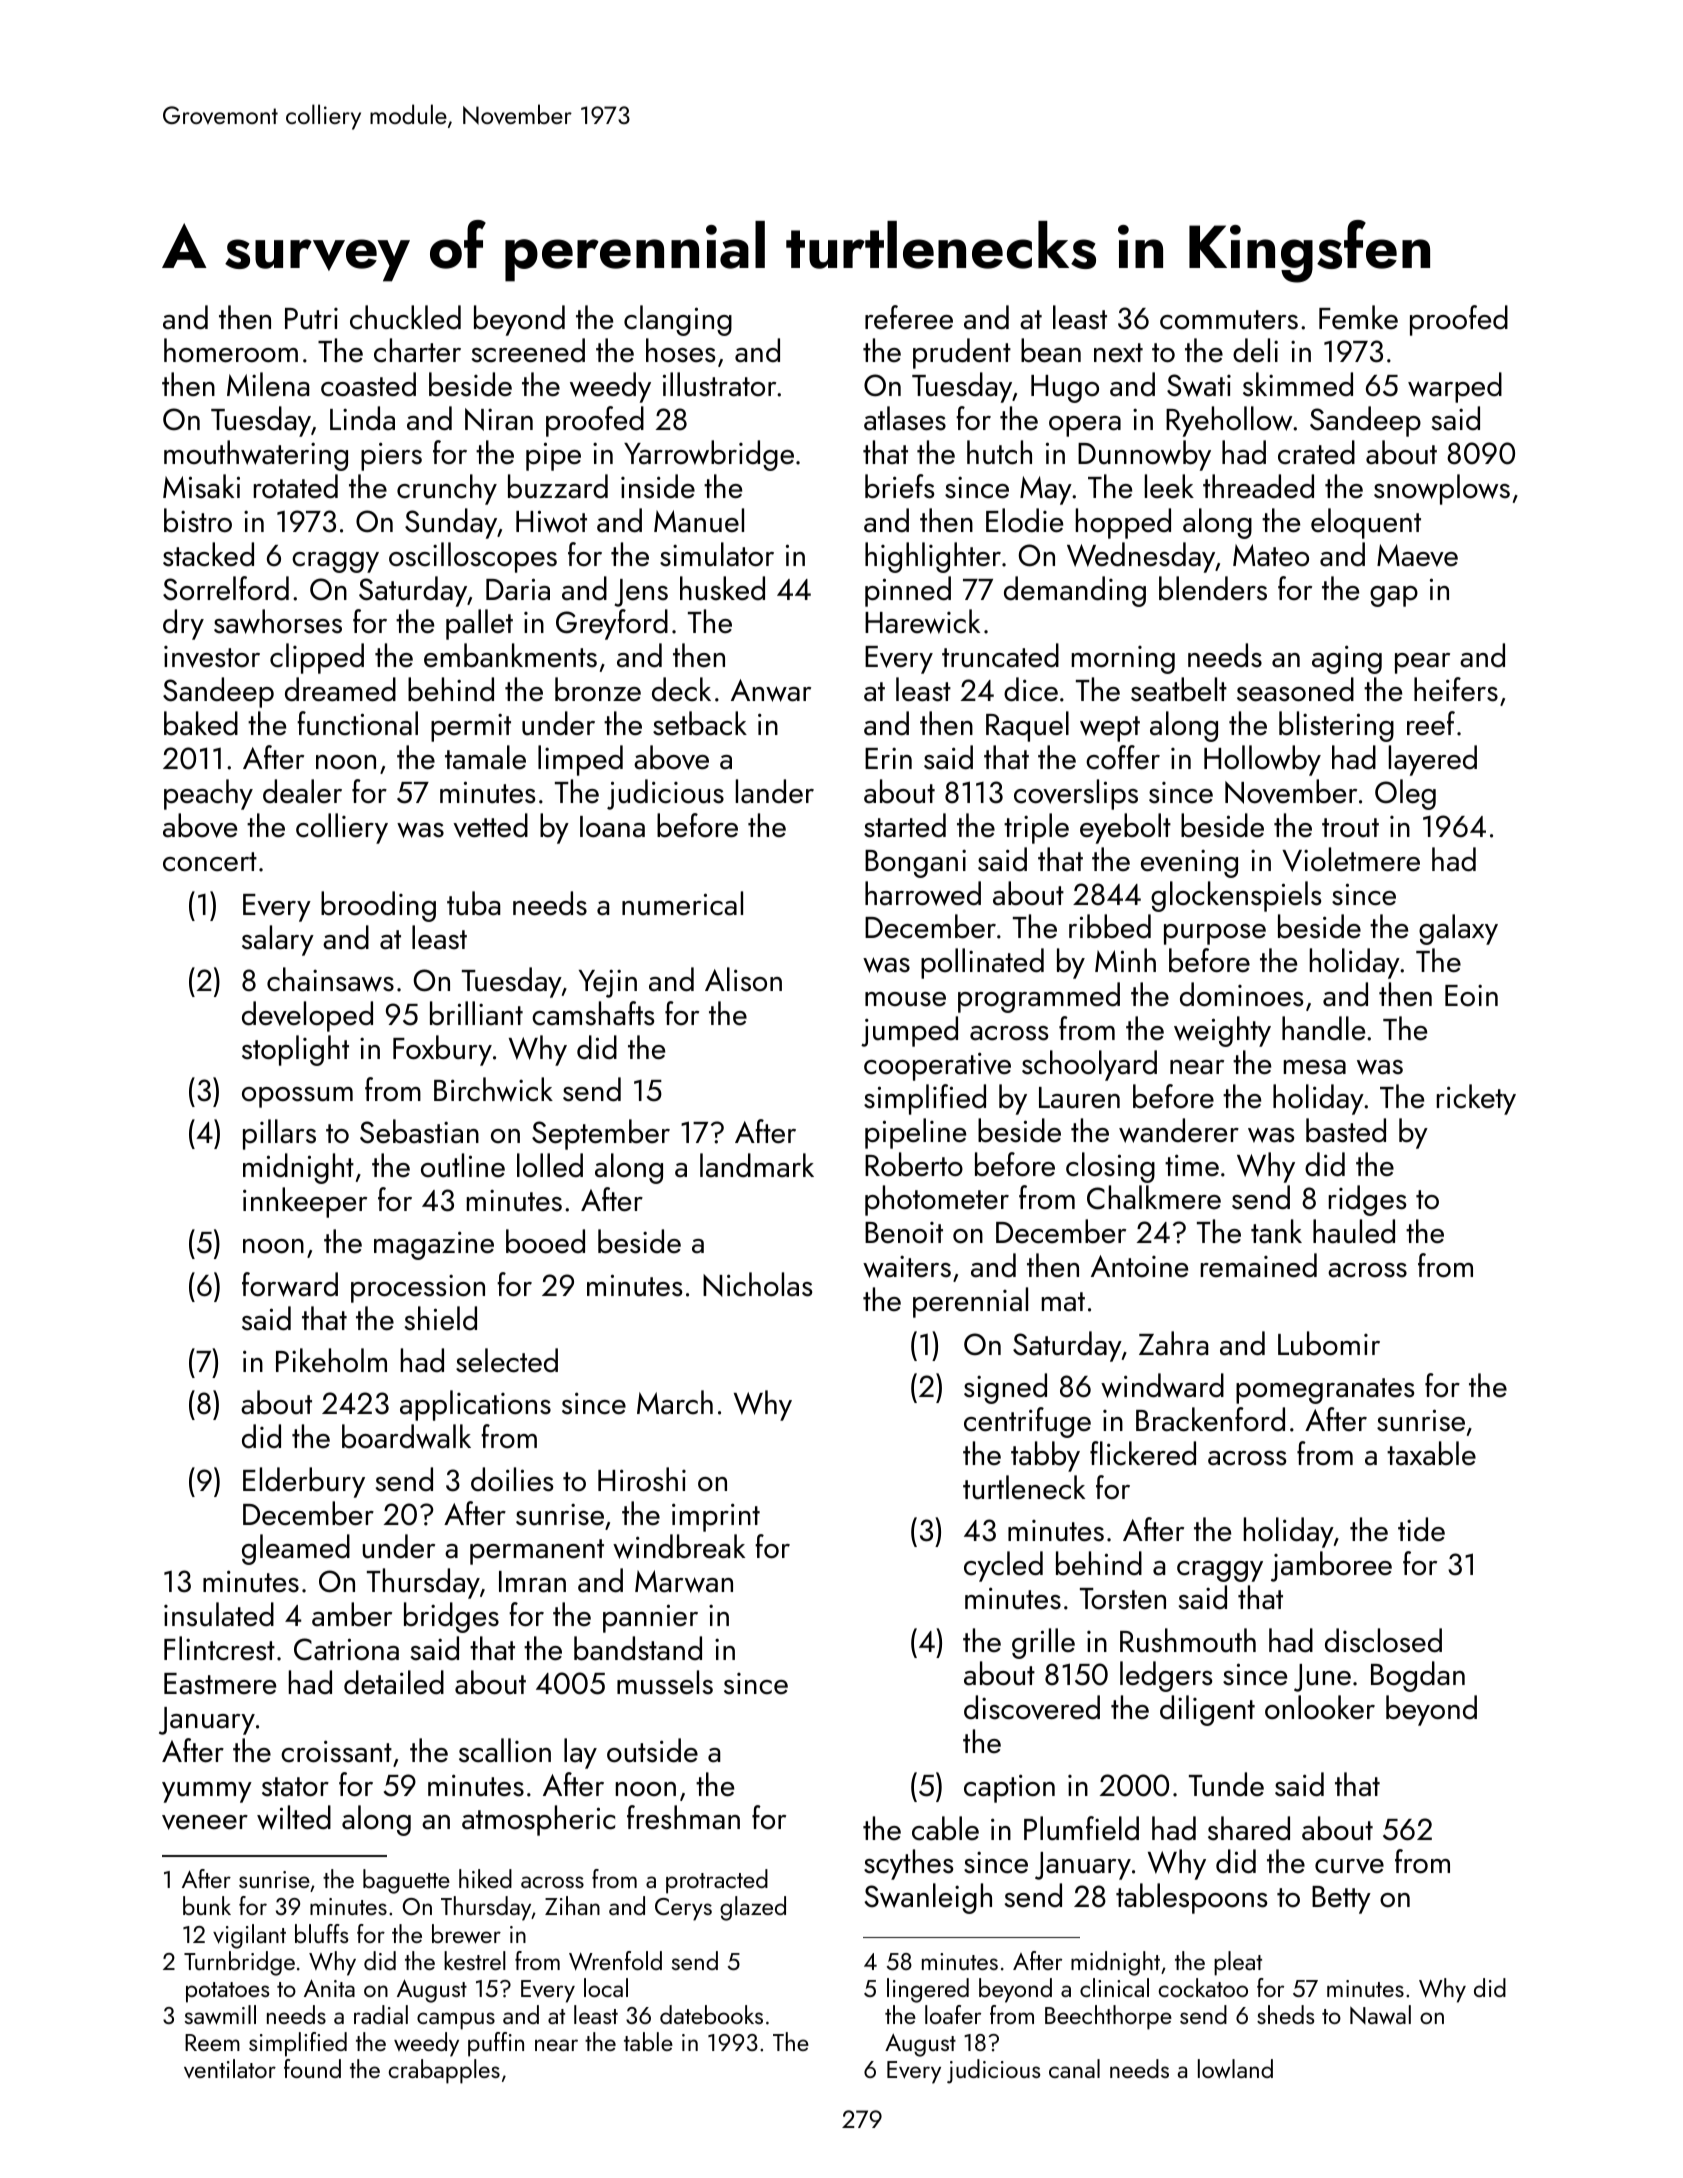 This screenshot has width=1683, height=2178. I want to click on Rushmouth, so click(1188, 1640).
